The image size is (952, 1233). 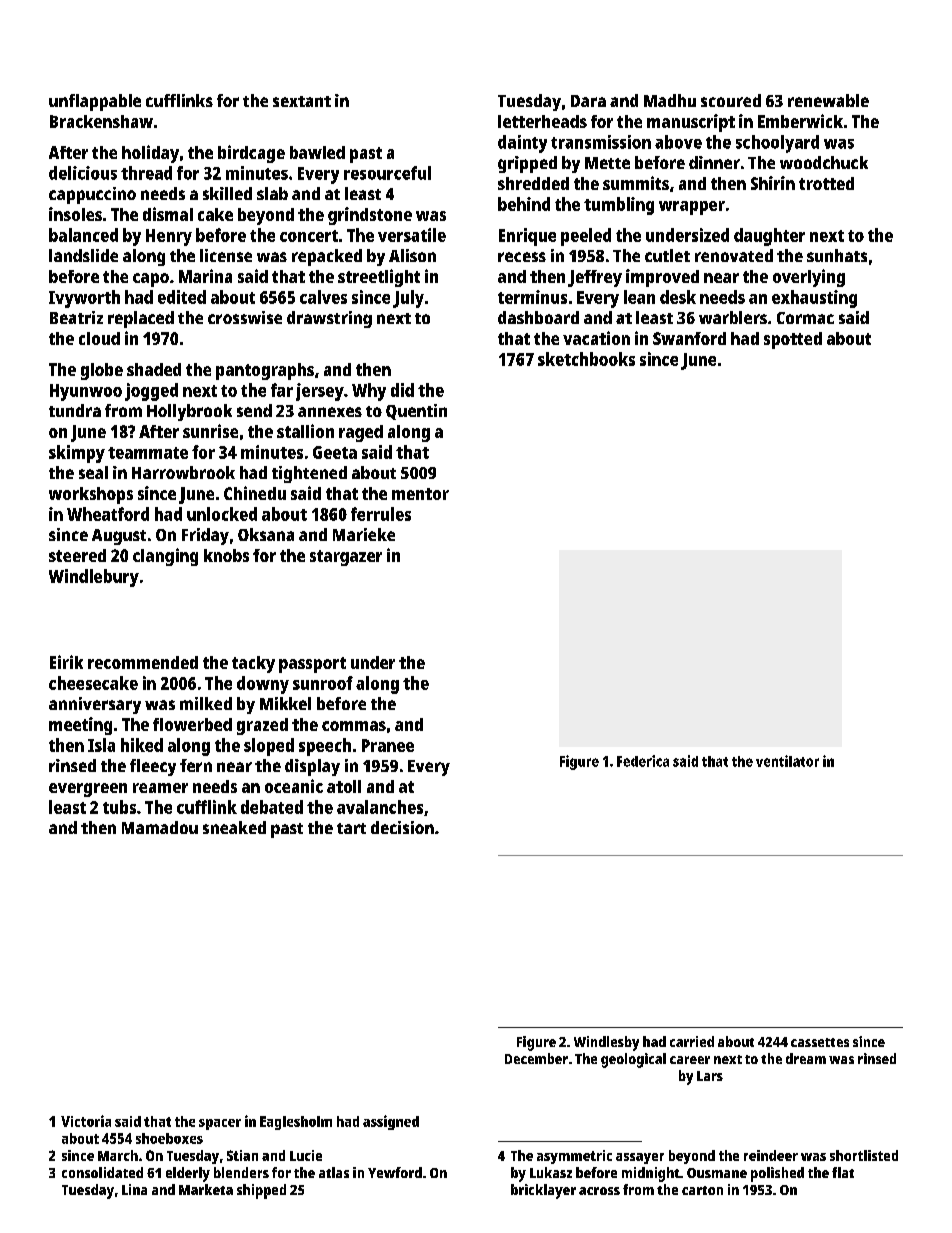 What do you see at coordinates (864, 1155) in the screenshot?
I see `shortlisted` at bounding box center [864, 1155].
